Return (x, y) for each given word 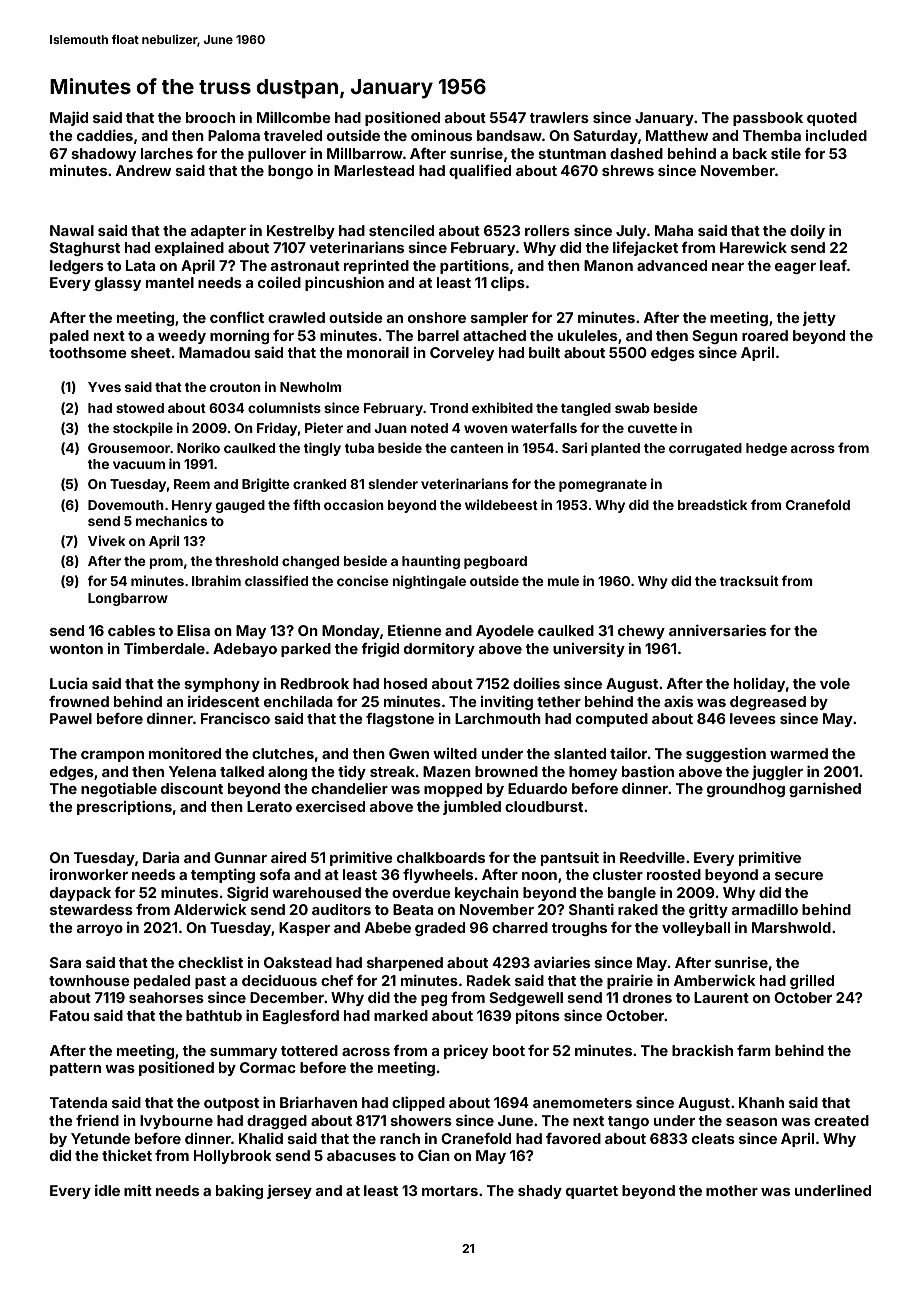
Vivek (107, 540)
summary (243, 1053)
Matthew (677, 135)
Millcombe (294, 117)
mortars (450, 1191)
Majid (69, 118)
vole (835, 683)
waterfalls (544, 427)
